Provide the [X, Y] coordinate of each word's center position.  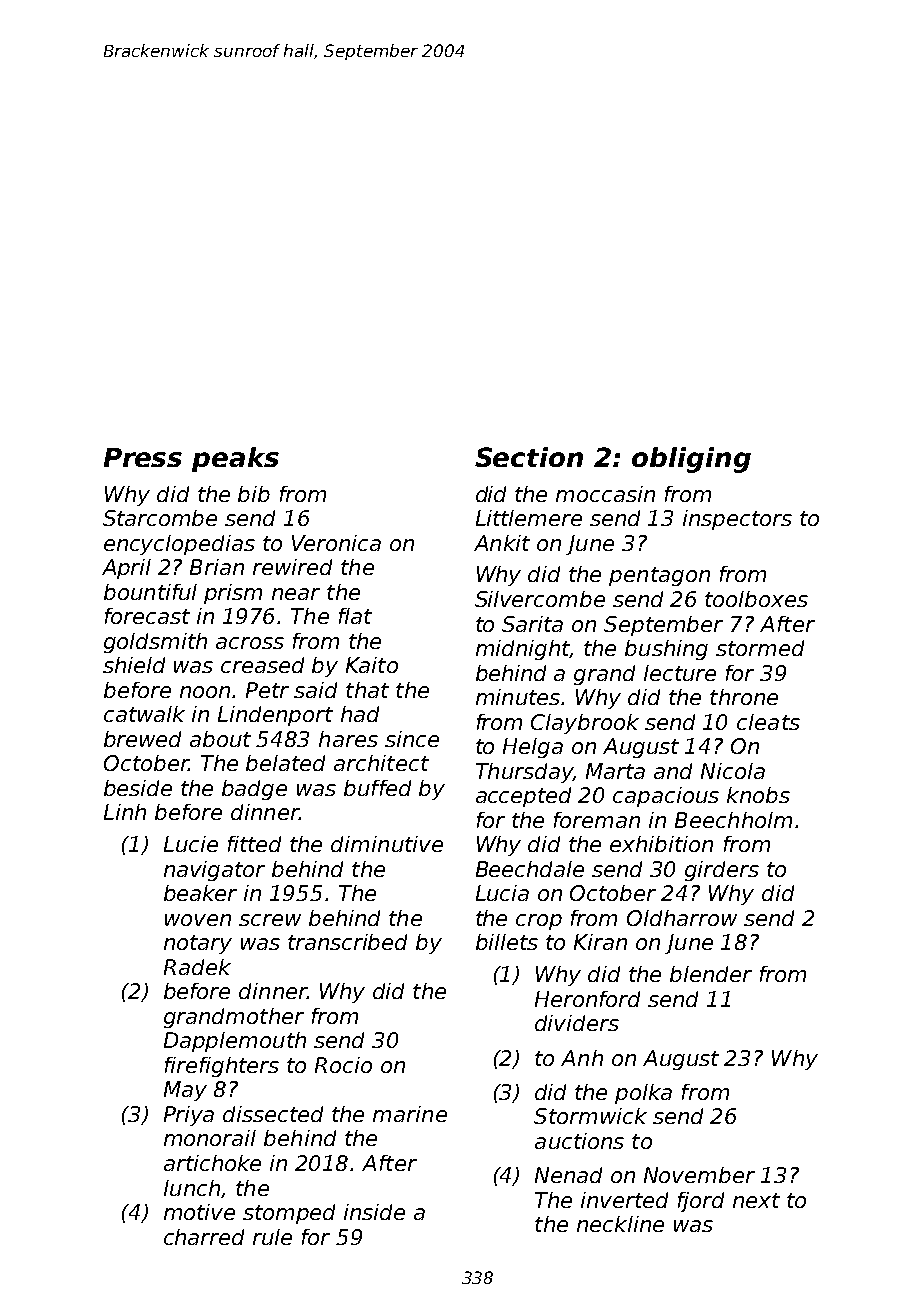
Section [529, 457]
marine [410, 1114]
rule [272, 1237]
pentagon [659, 576]
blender [711, 974]
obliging [691, 460]
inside [374, 1212]
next [756, 1200]
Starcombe [160, 518]
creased [262, 665]
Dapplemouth [235, 1042]
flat [355, 616]
